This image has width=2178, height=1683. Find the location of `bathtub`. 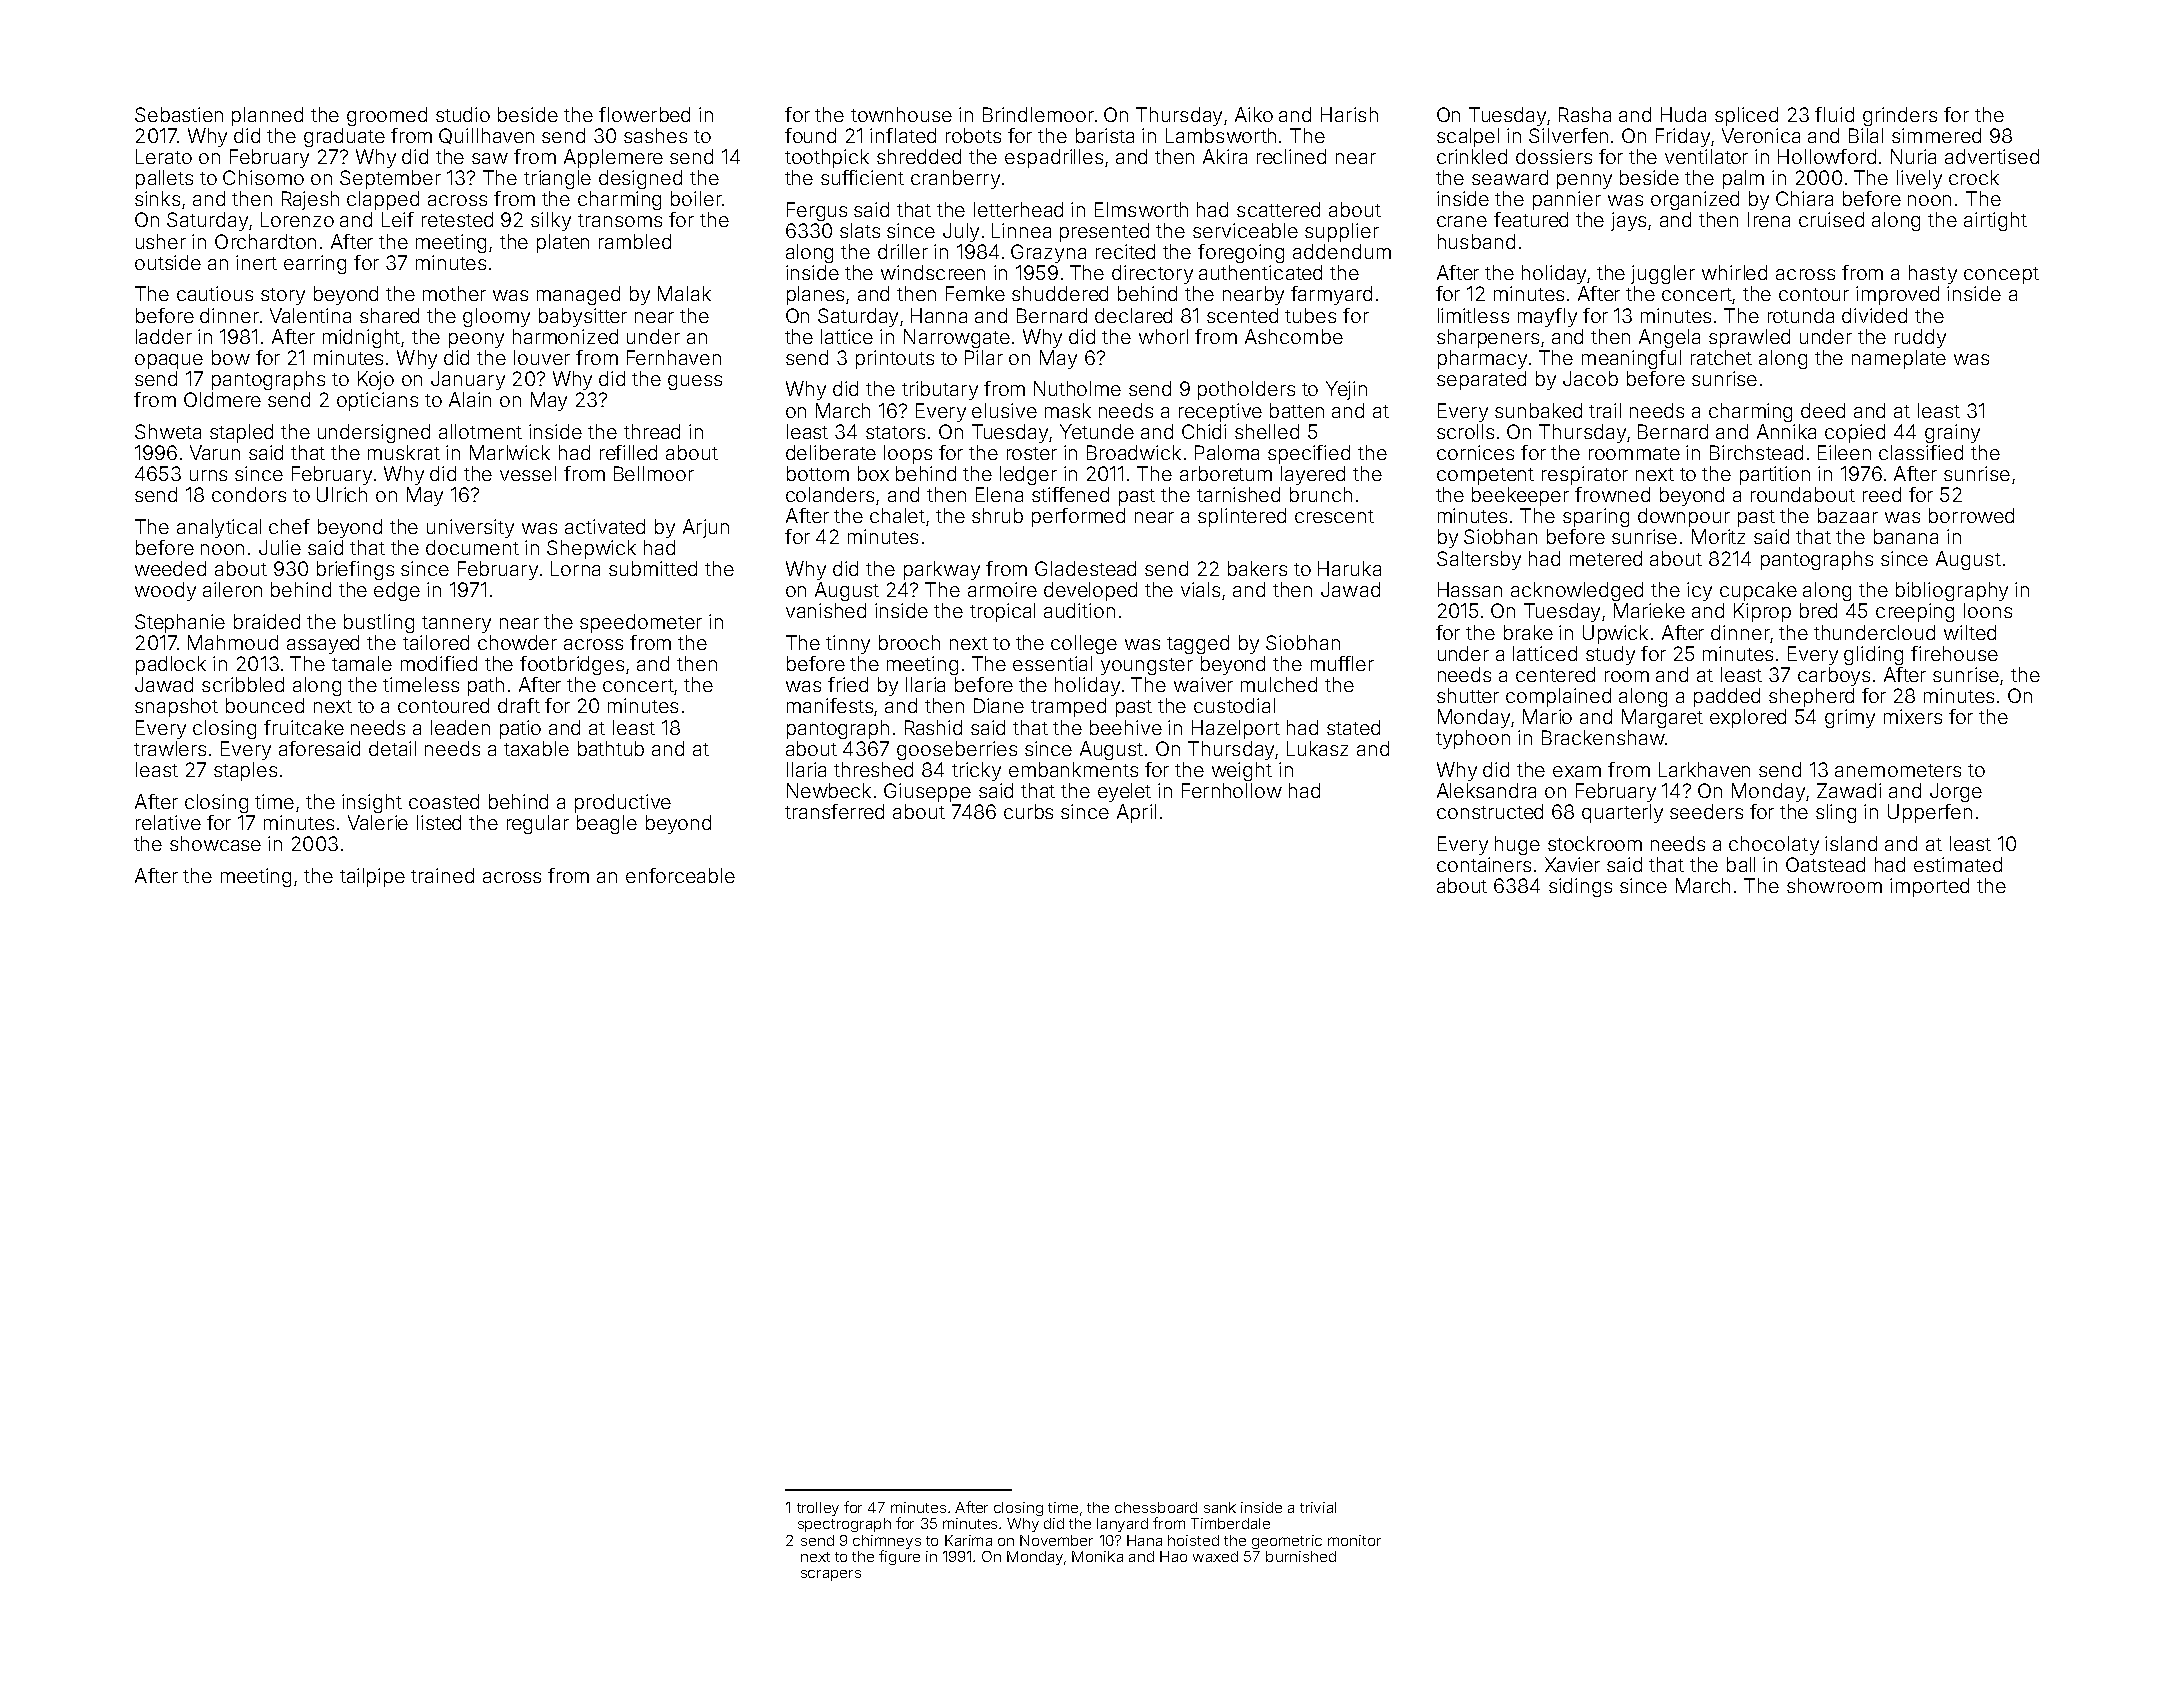

bathtub is located at coordinates (611, 748).
